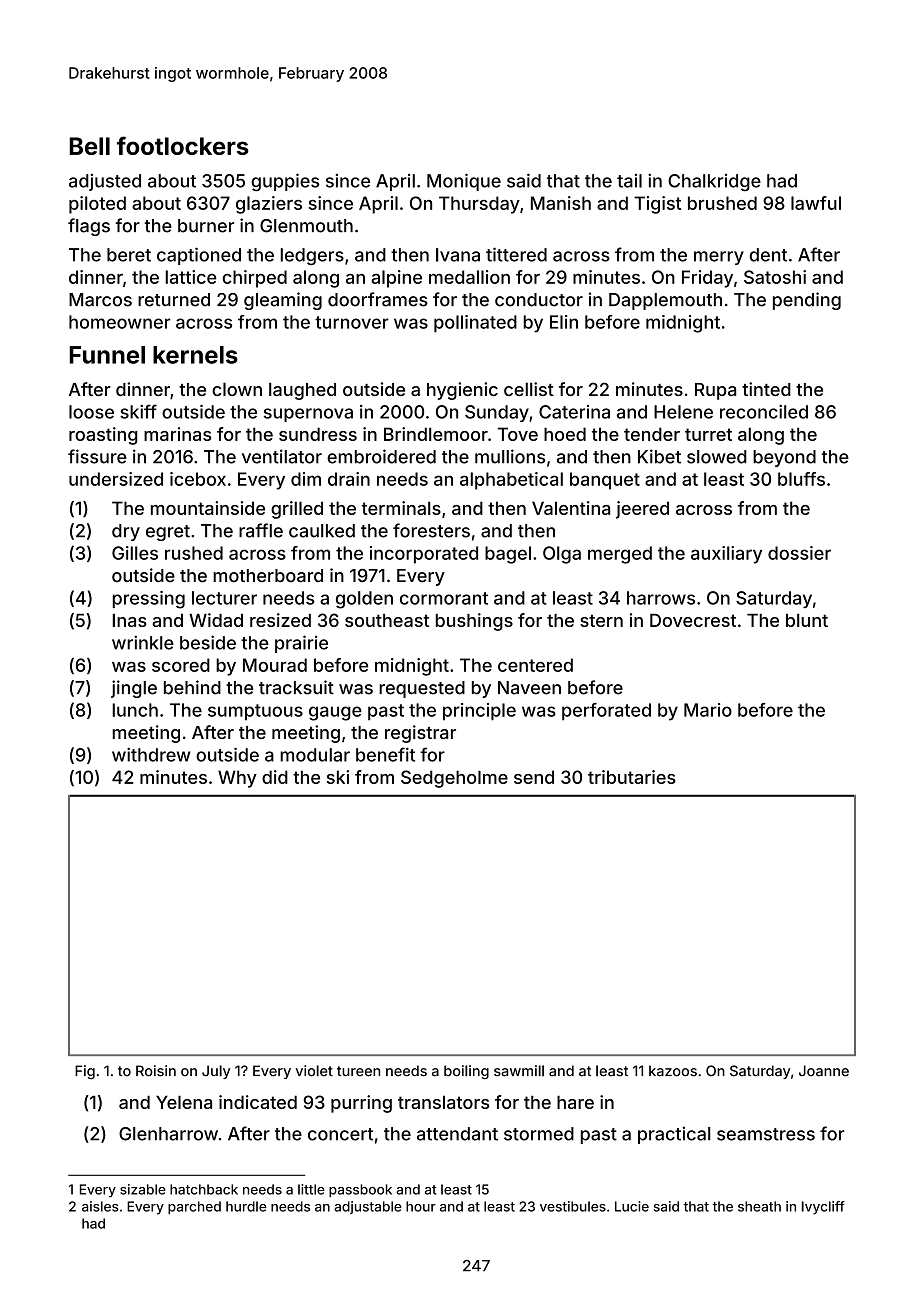 The height and width of the document is (1314, 924). What do you see at coordinates (246, 1206) in the document?
I see `hurdle` at bounding box center [246, 1206].
